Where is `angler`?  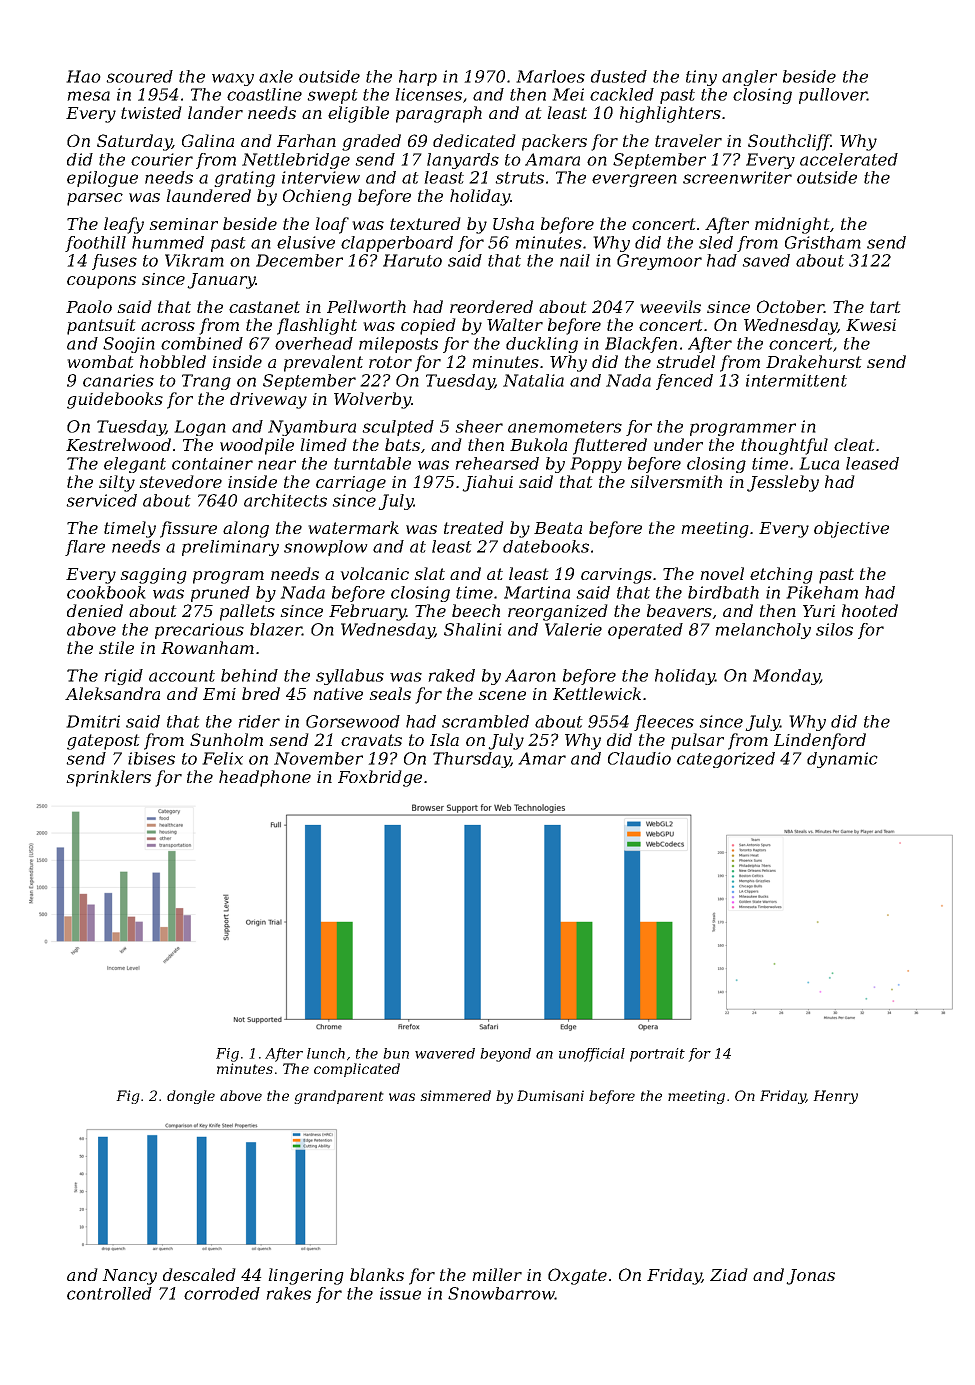 angler is located at coordinates (749, 78).
